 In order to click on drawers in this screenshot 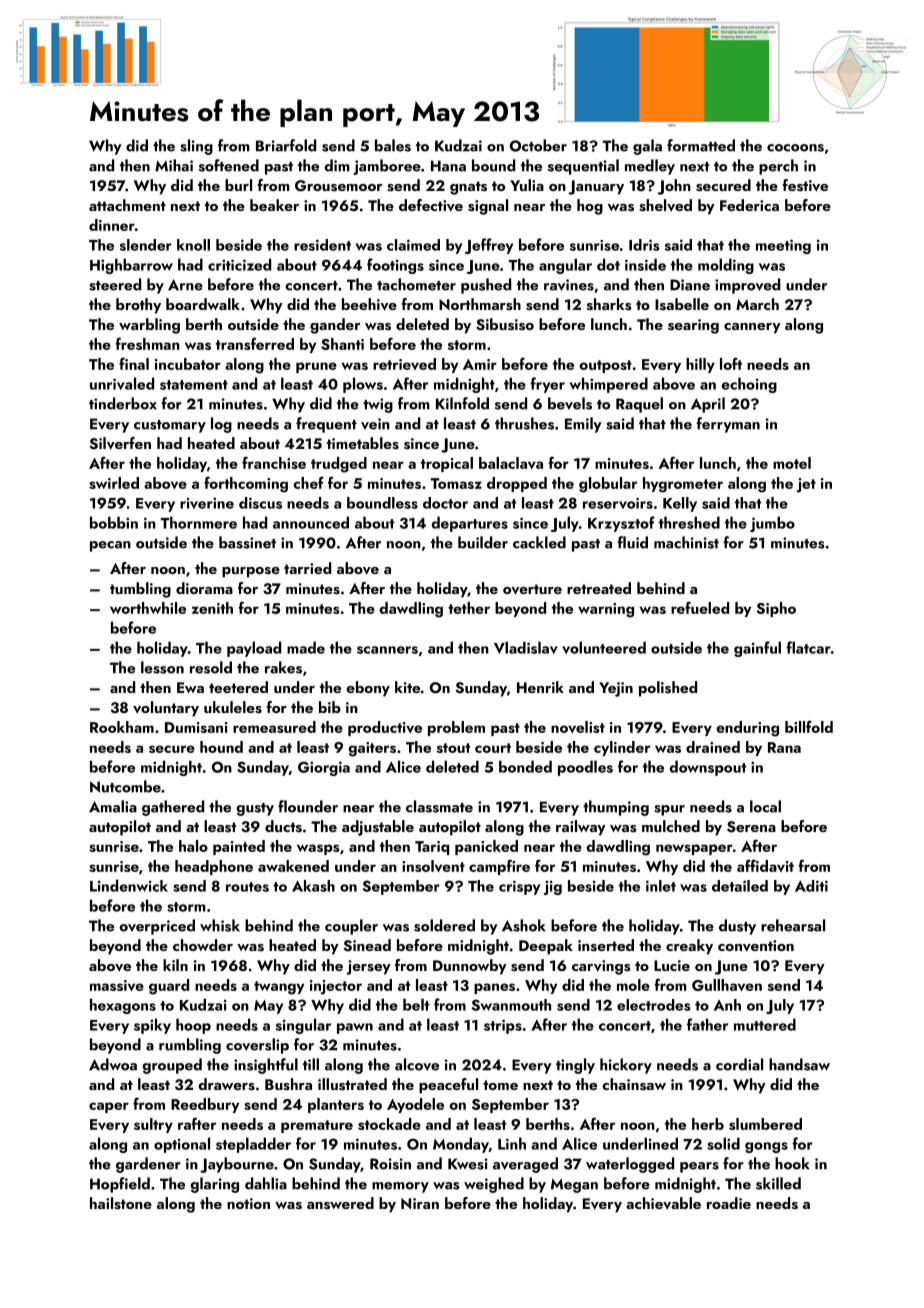, I will do `click(226, 1084)`.
